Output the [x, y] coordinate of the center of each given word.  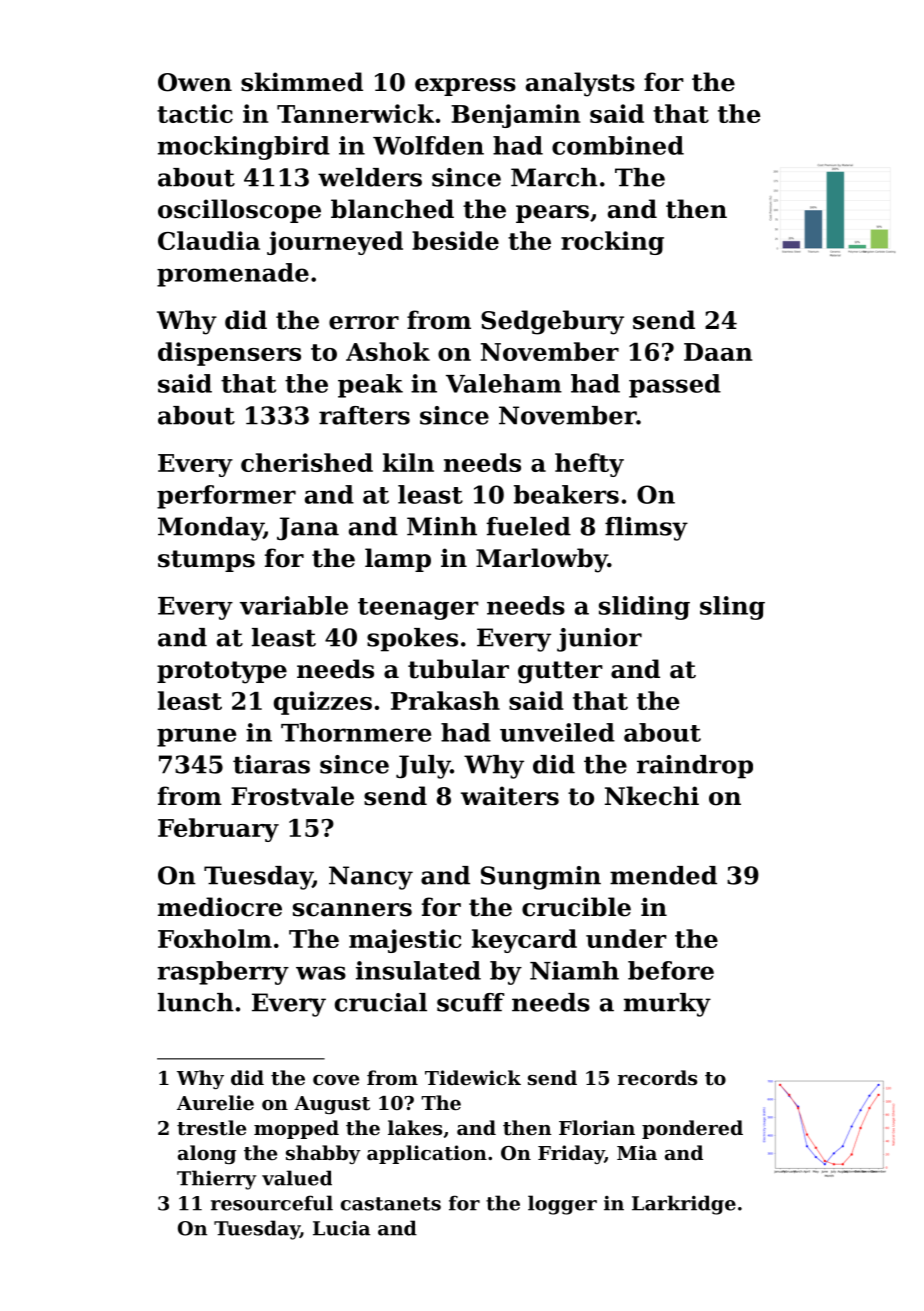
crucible [576, 907]
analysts [580, 84]
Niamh [574, 970]
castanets [391, 1204]
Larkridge [684, 1205]
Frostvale [292, 796]
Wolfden [428, 145]
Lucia [341, 1228]
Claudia [209, 240]
